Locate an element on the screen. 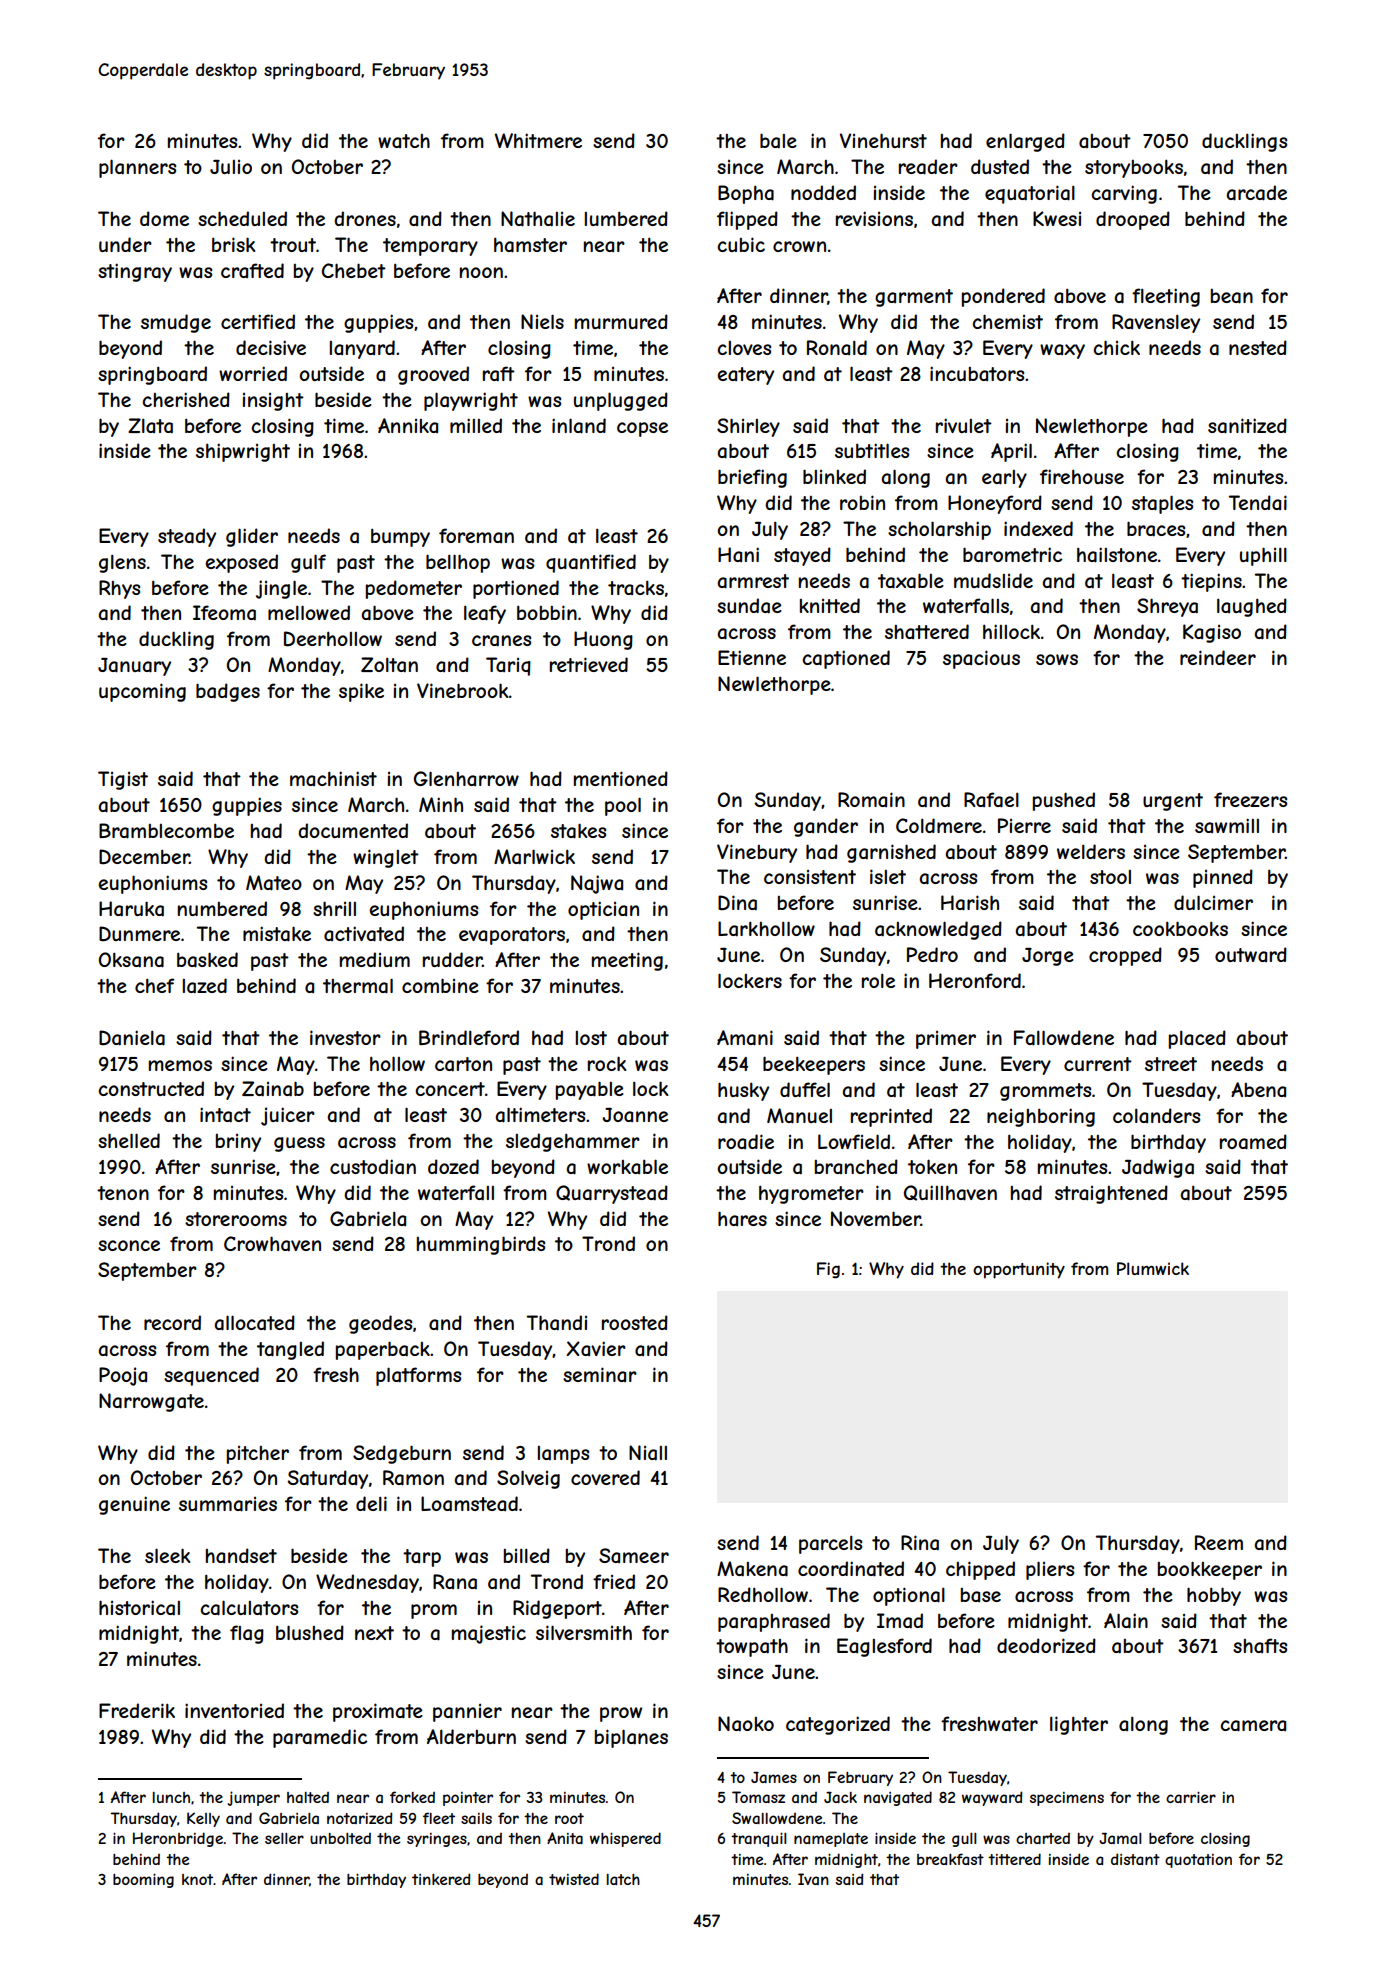 Image resolution: width=1386 pixels, height=1969 pixels. bale is located at coordinates (778, 141).
